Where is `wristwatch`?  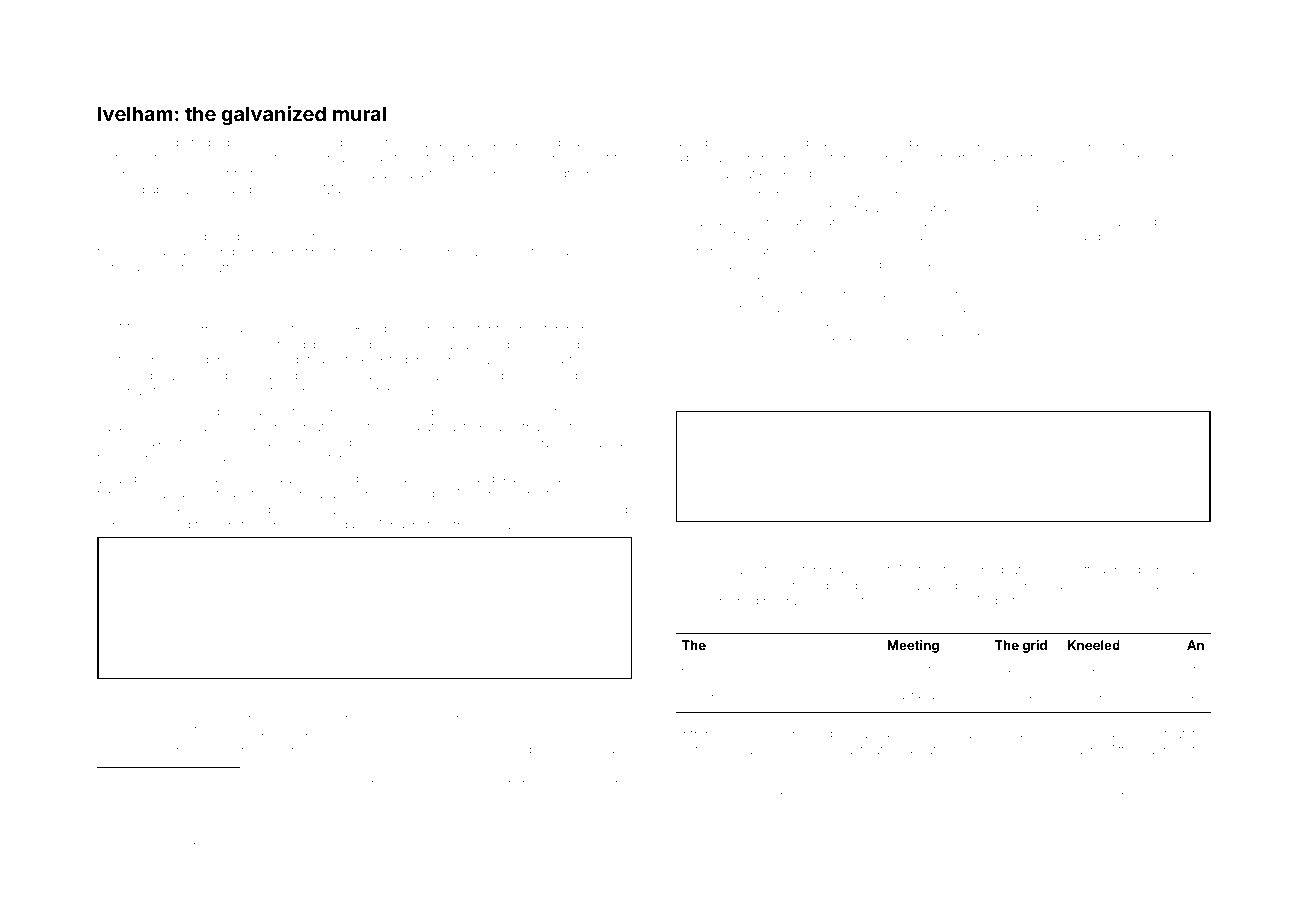 wristwatch is located at coordinates (249, 525).
